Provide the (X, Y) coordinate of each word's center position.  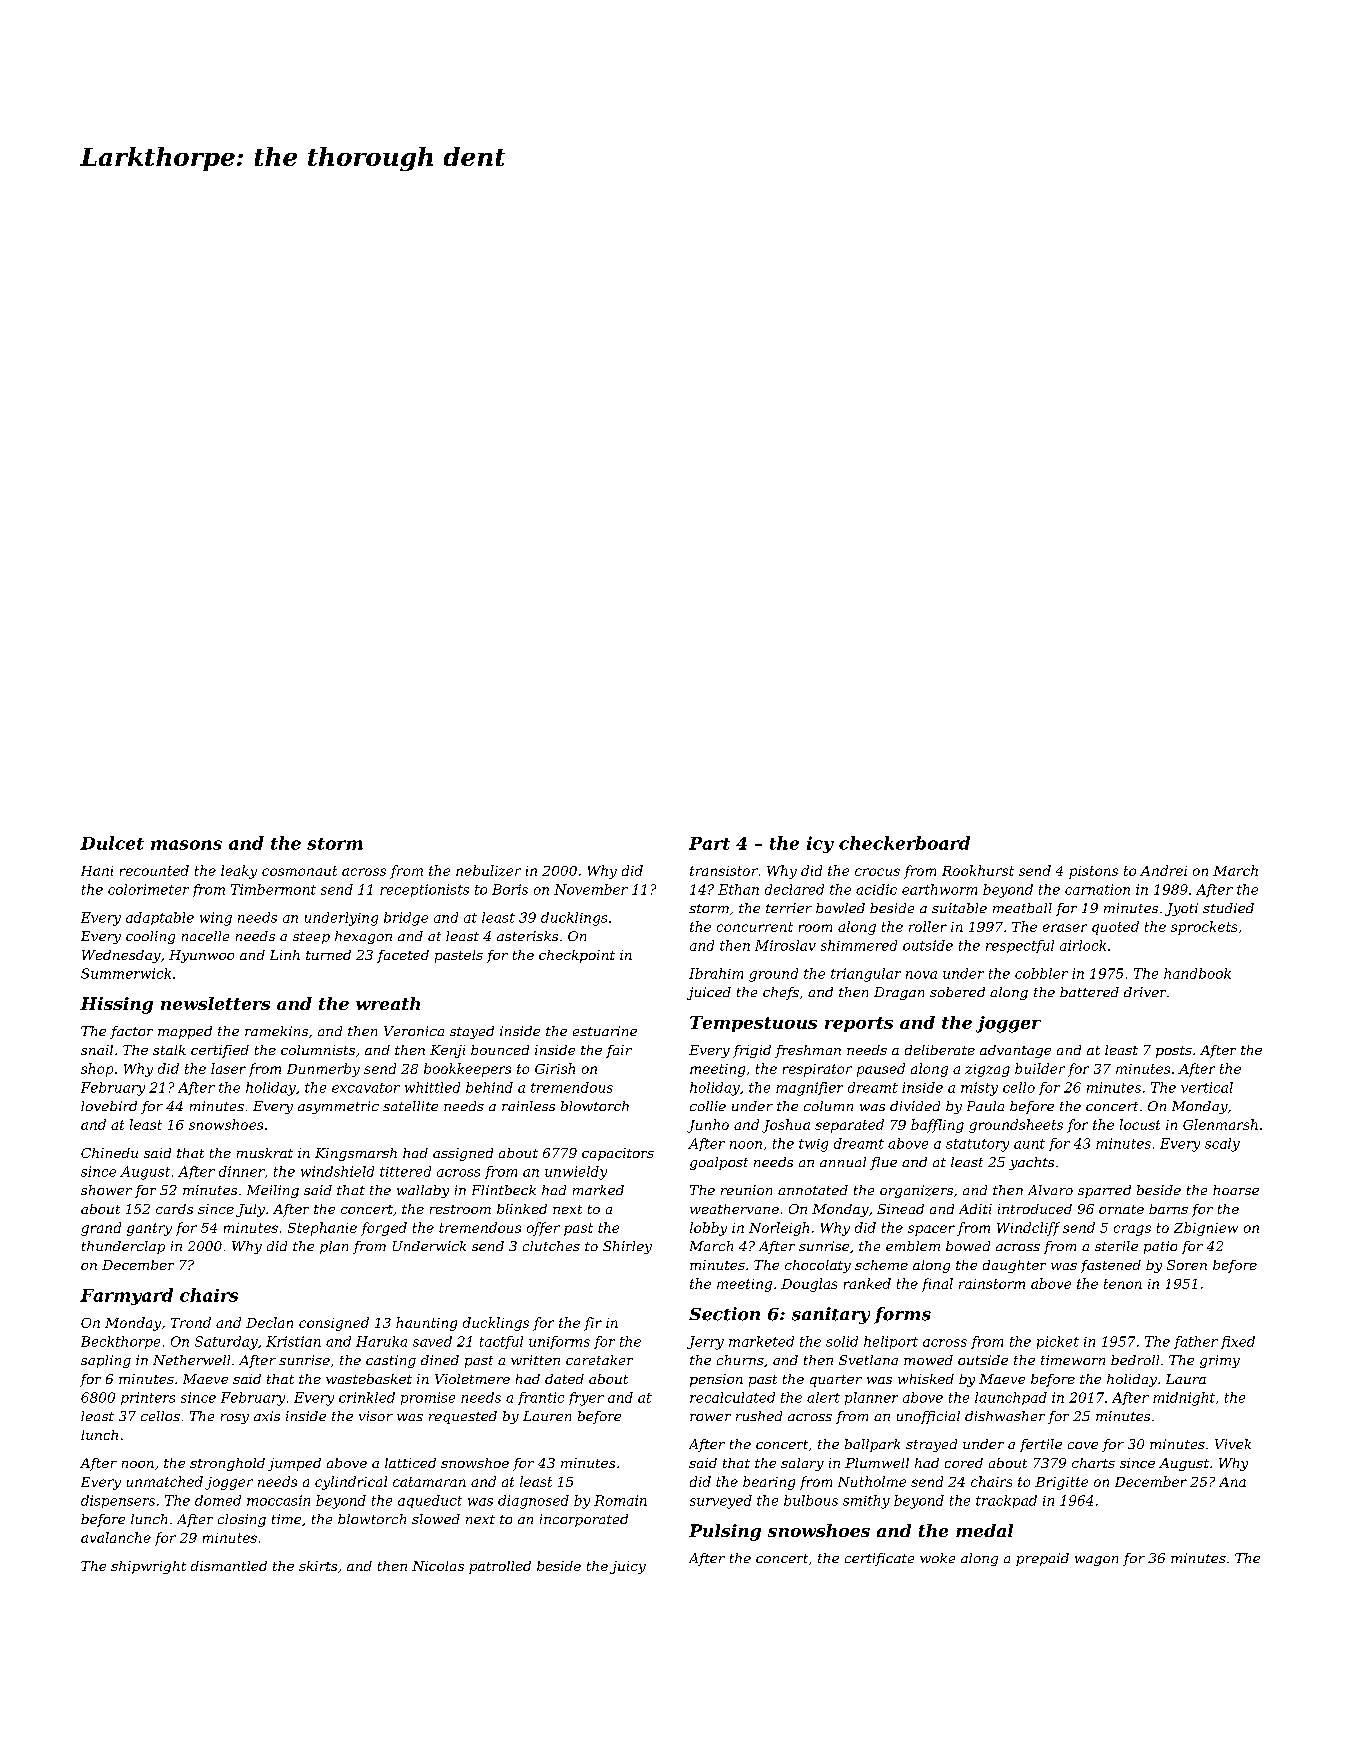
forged (384, 1229)
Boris (510, 889)
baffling (937, 1126)
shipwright (148, 1567)
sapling (106, 1361)
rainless (528, 1106)
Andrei (1163, 870)
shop (97, 1070)
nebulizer (488, 870)
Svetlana (868, 1360)
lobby (708, 1229)
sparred (1104, 1191)
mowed (928, 1360)
